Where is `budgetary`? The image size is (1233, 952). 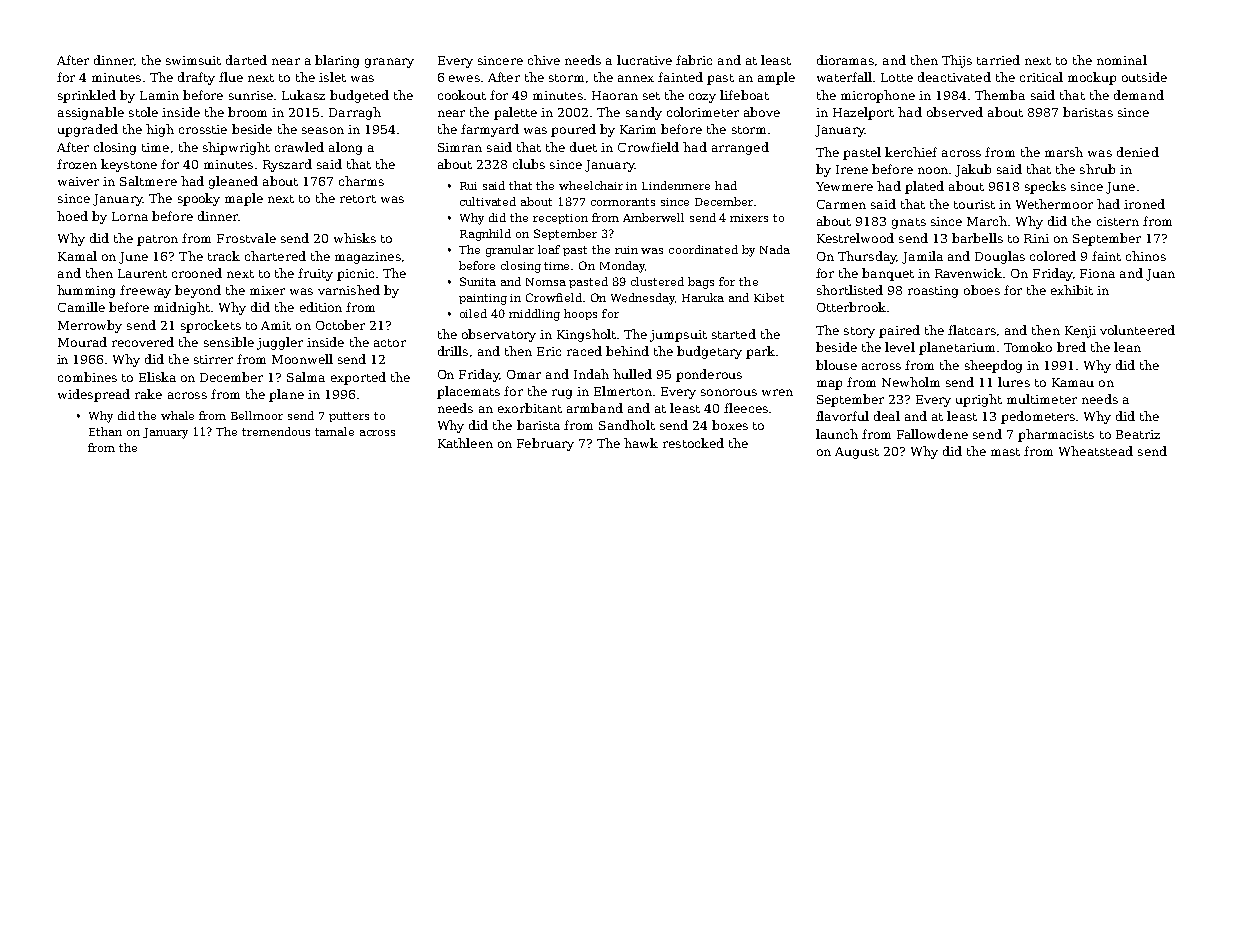 budgetary is located at coordinates (709, 352).
